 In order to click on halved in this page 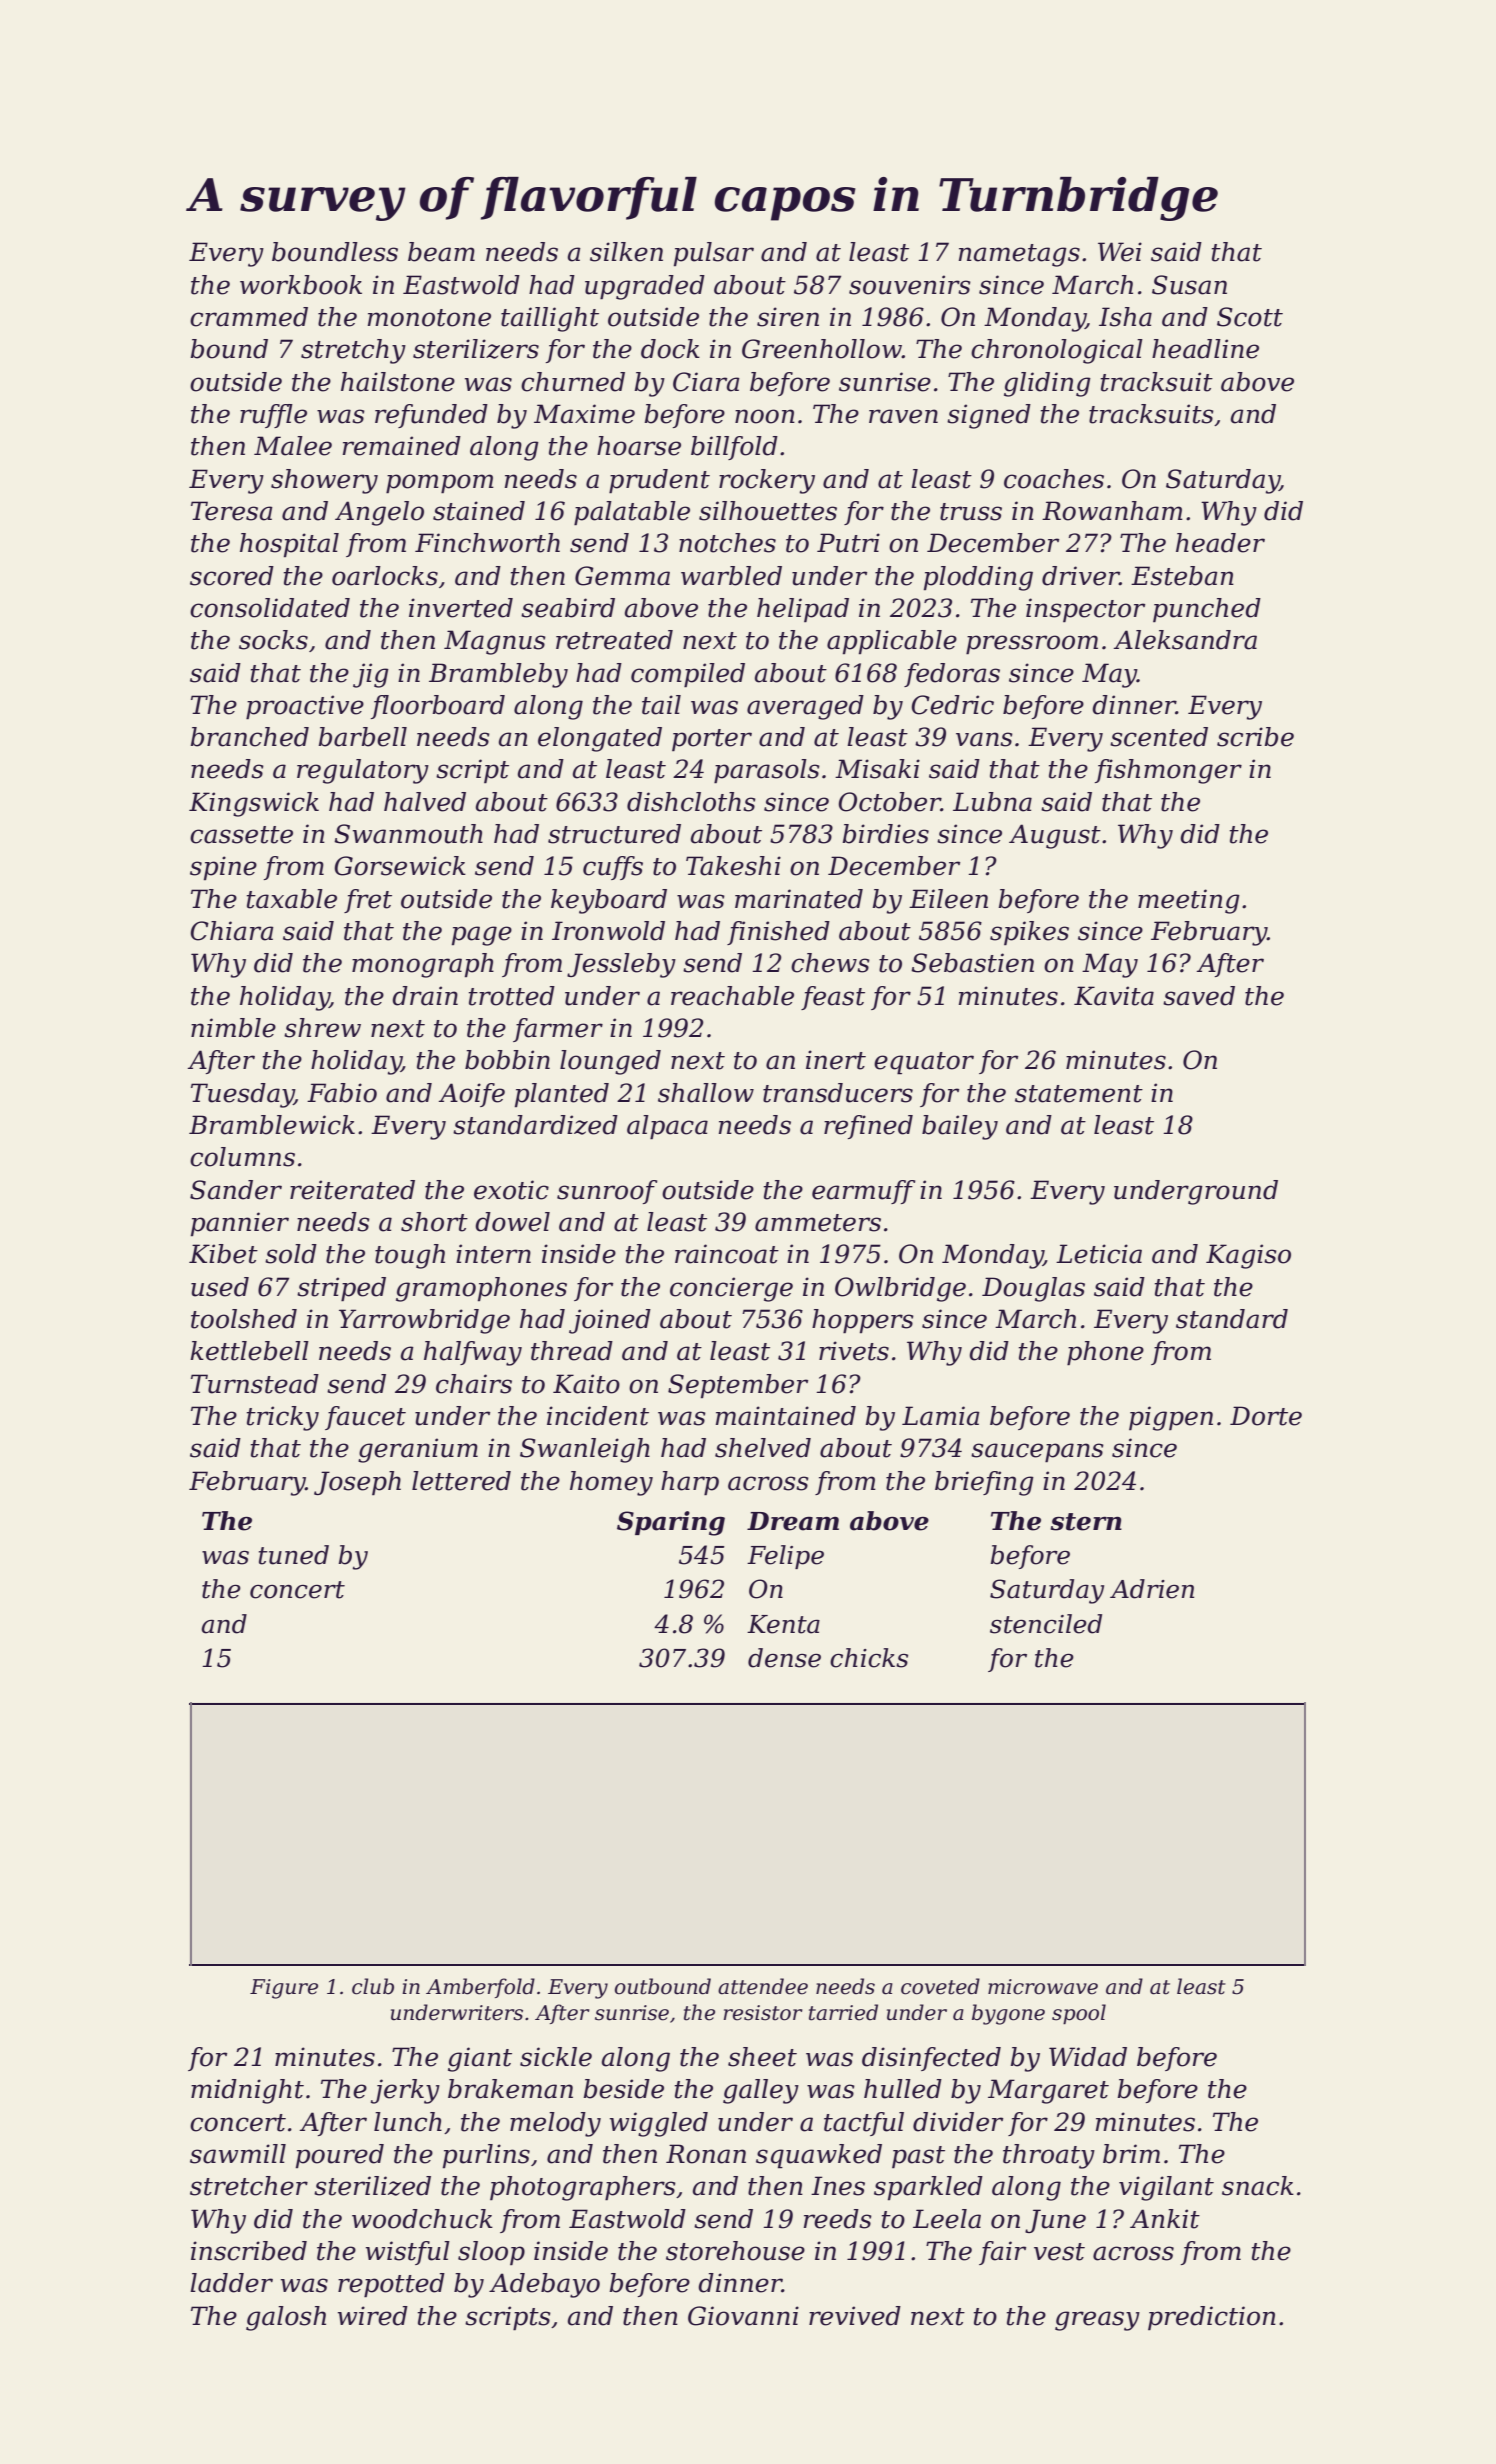, I will do `click(425, 802)`.
